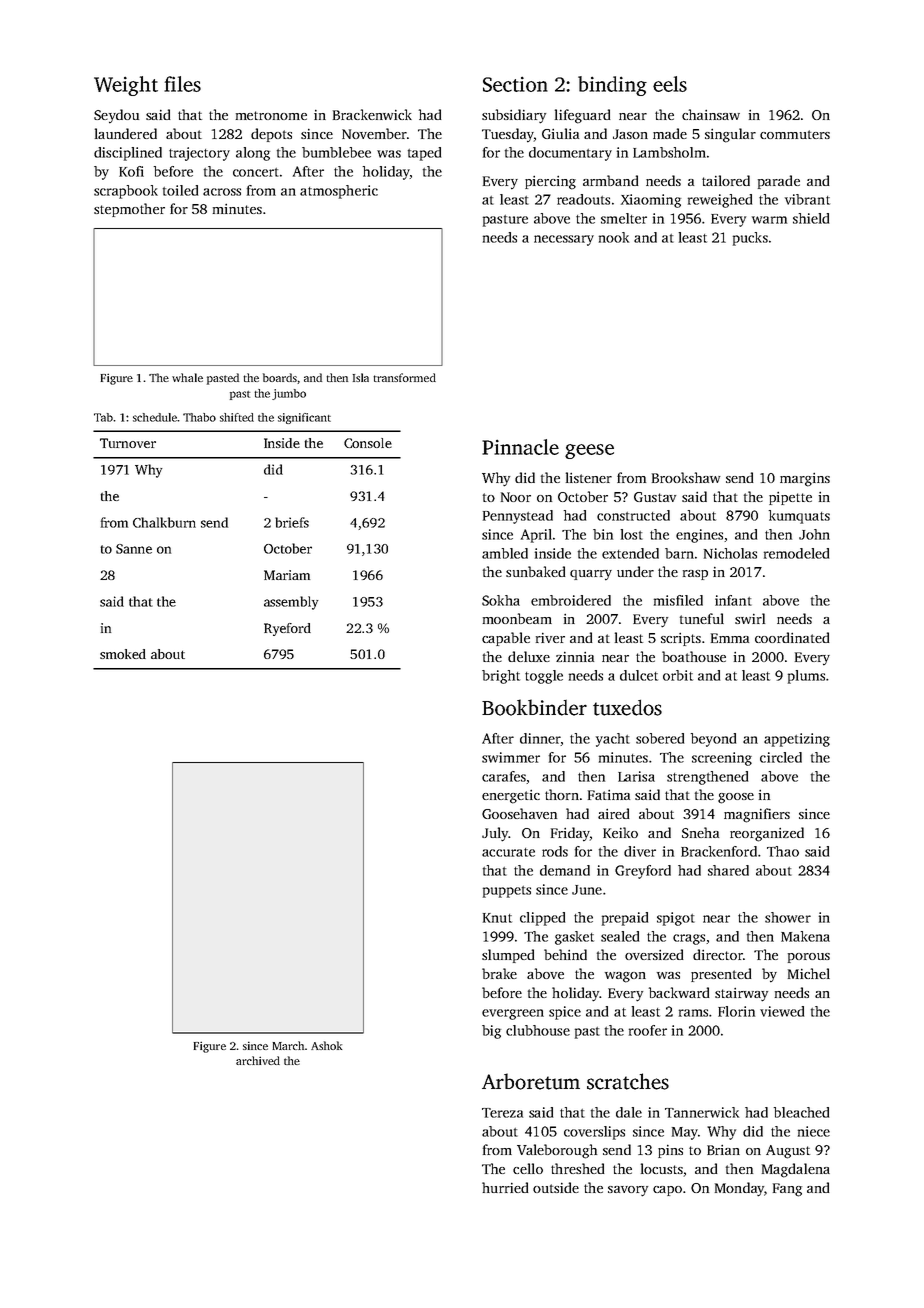 The height and width of the image is (1308, 924). What do you see at coordinates (187, 377) in the image?
I see `whale` at bounding box center [187, 377].
